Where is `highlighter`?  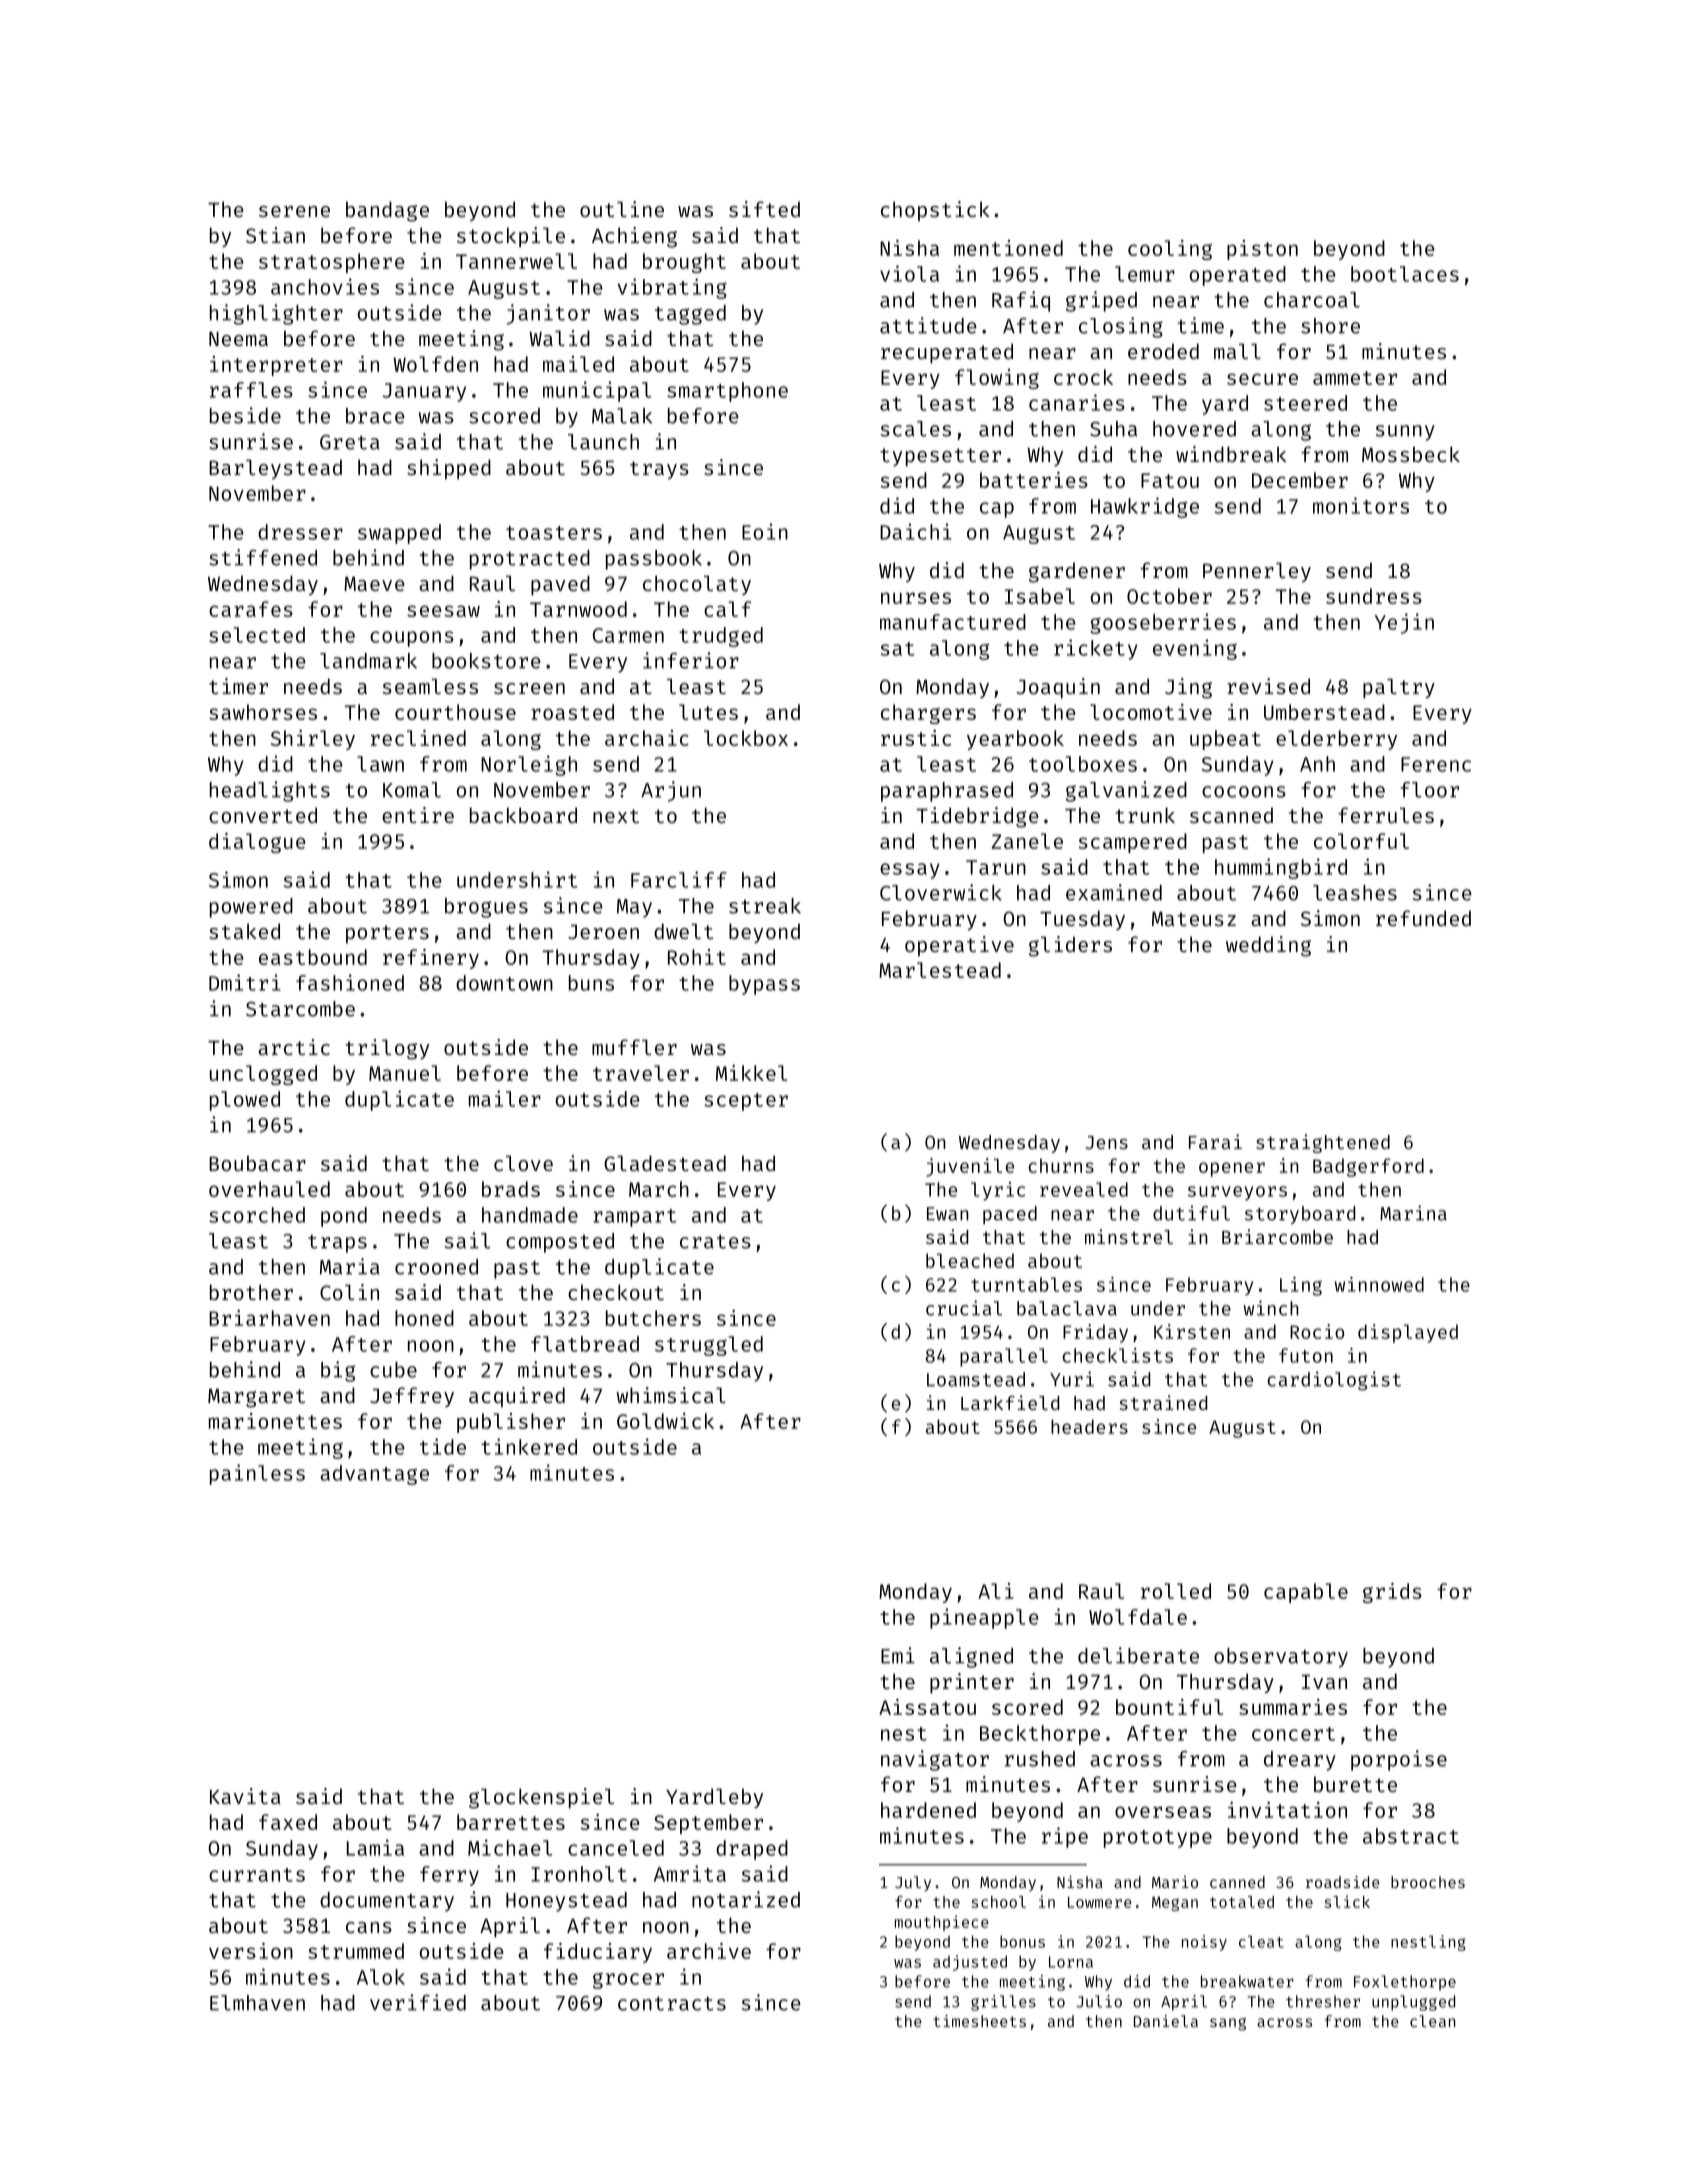
highlighter is located at coordinates (276, 314).
